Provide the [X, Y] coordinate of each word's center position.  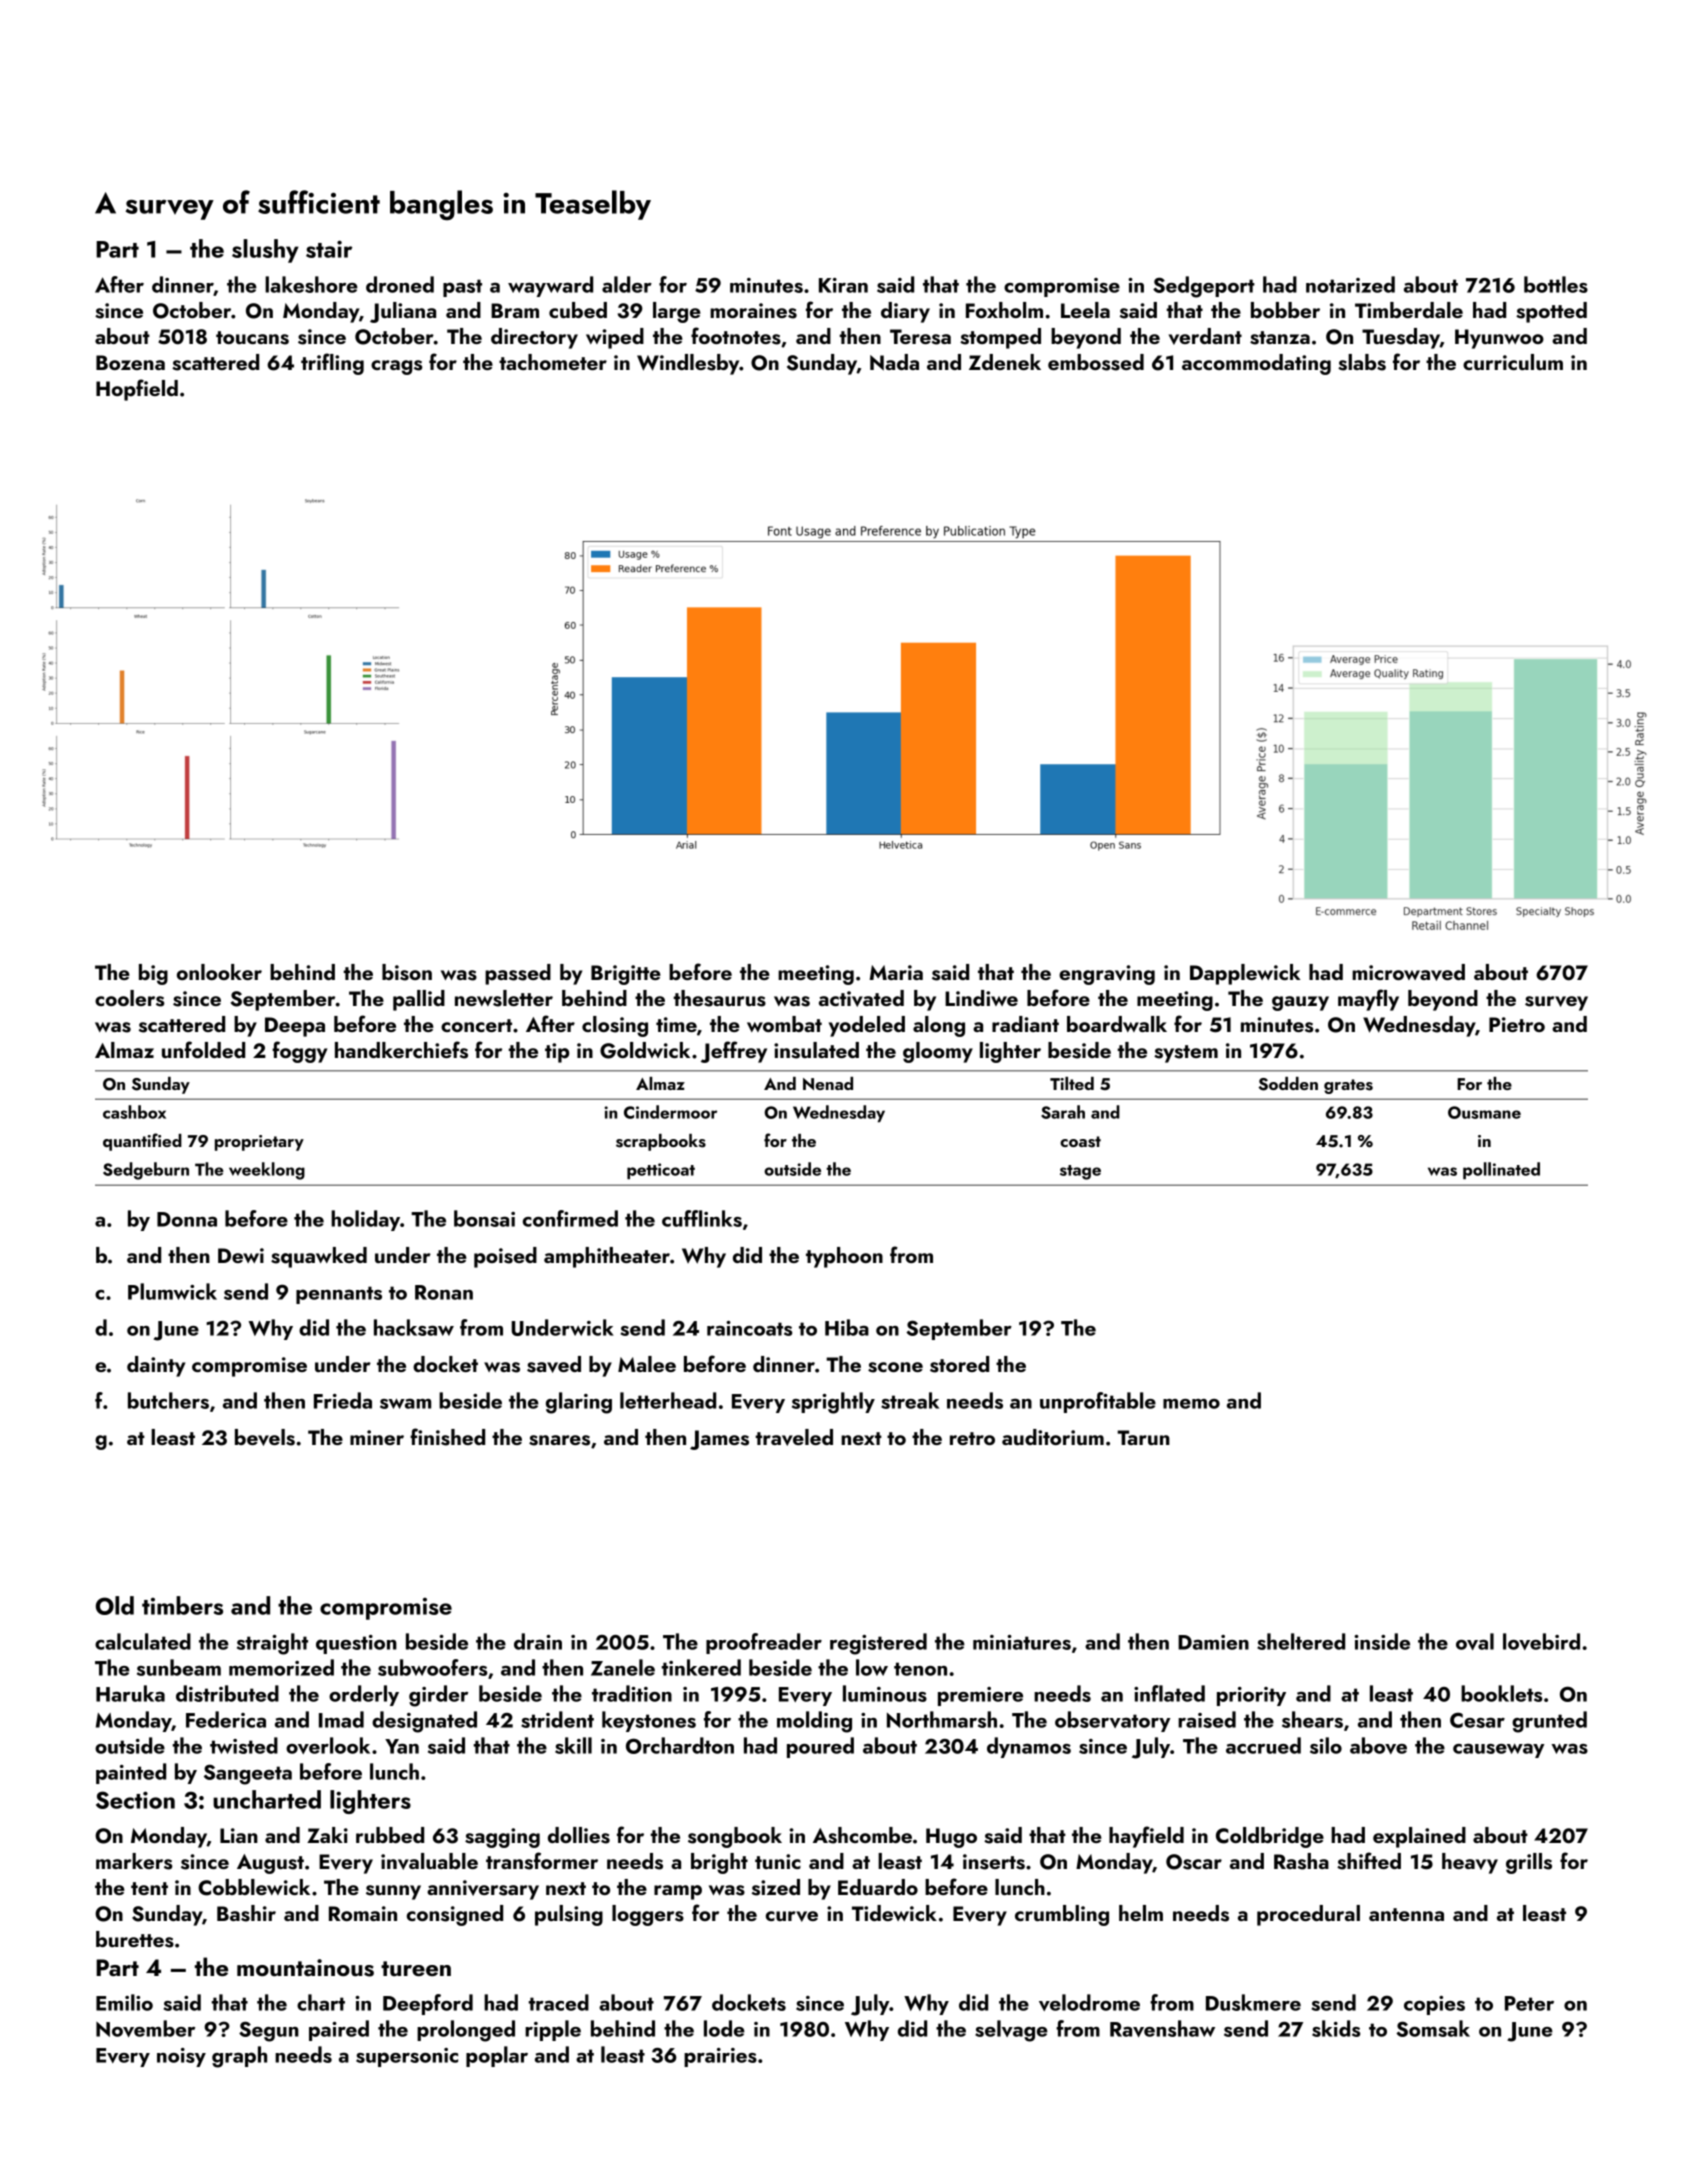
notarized [1350, 284]
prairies [720, 2057]
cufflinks [702, 1218]
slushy [265, 251]
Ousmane [1484, 1112]
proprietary [259, 1143]
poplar [497, 2056]
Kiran [843, 285]
